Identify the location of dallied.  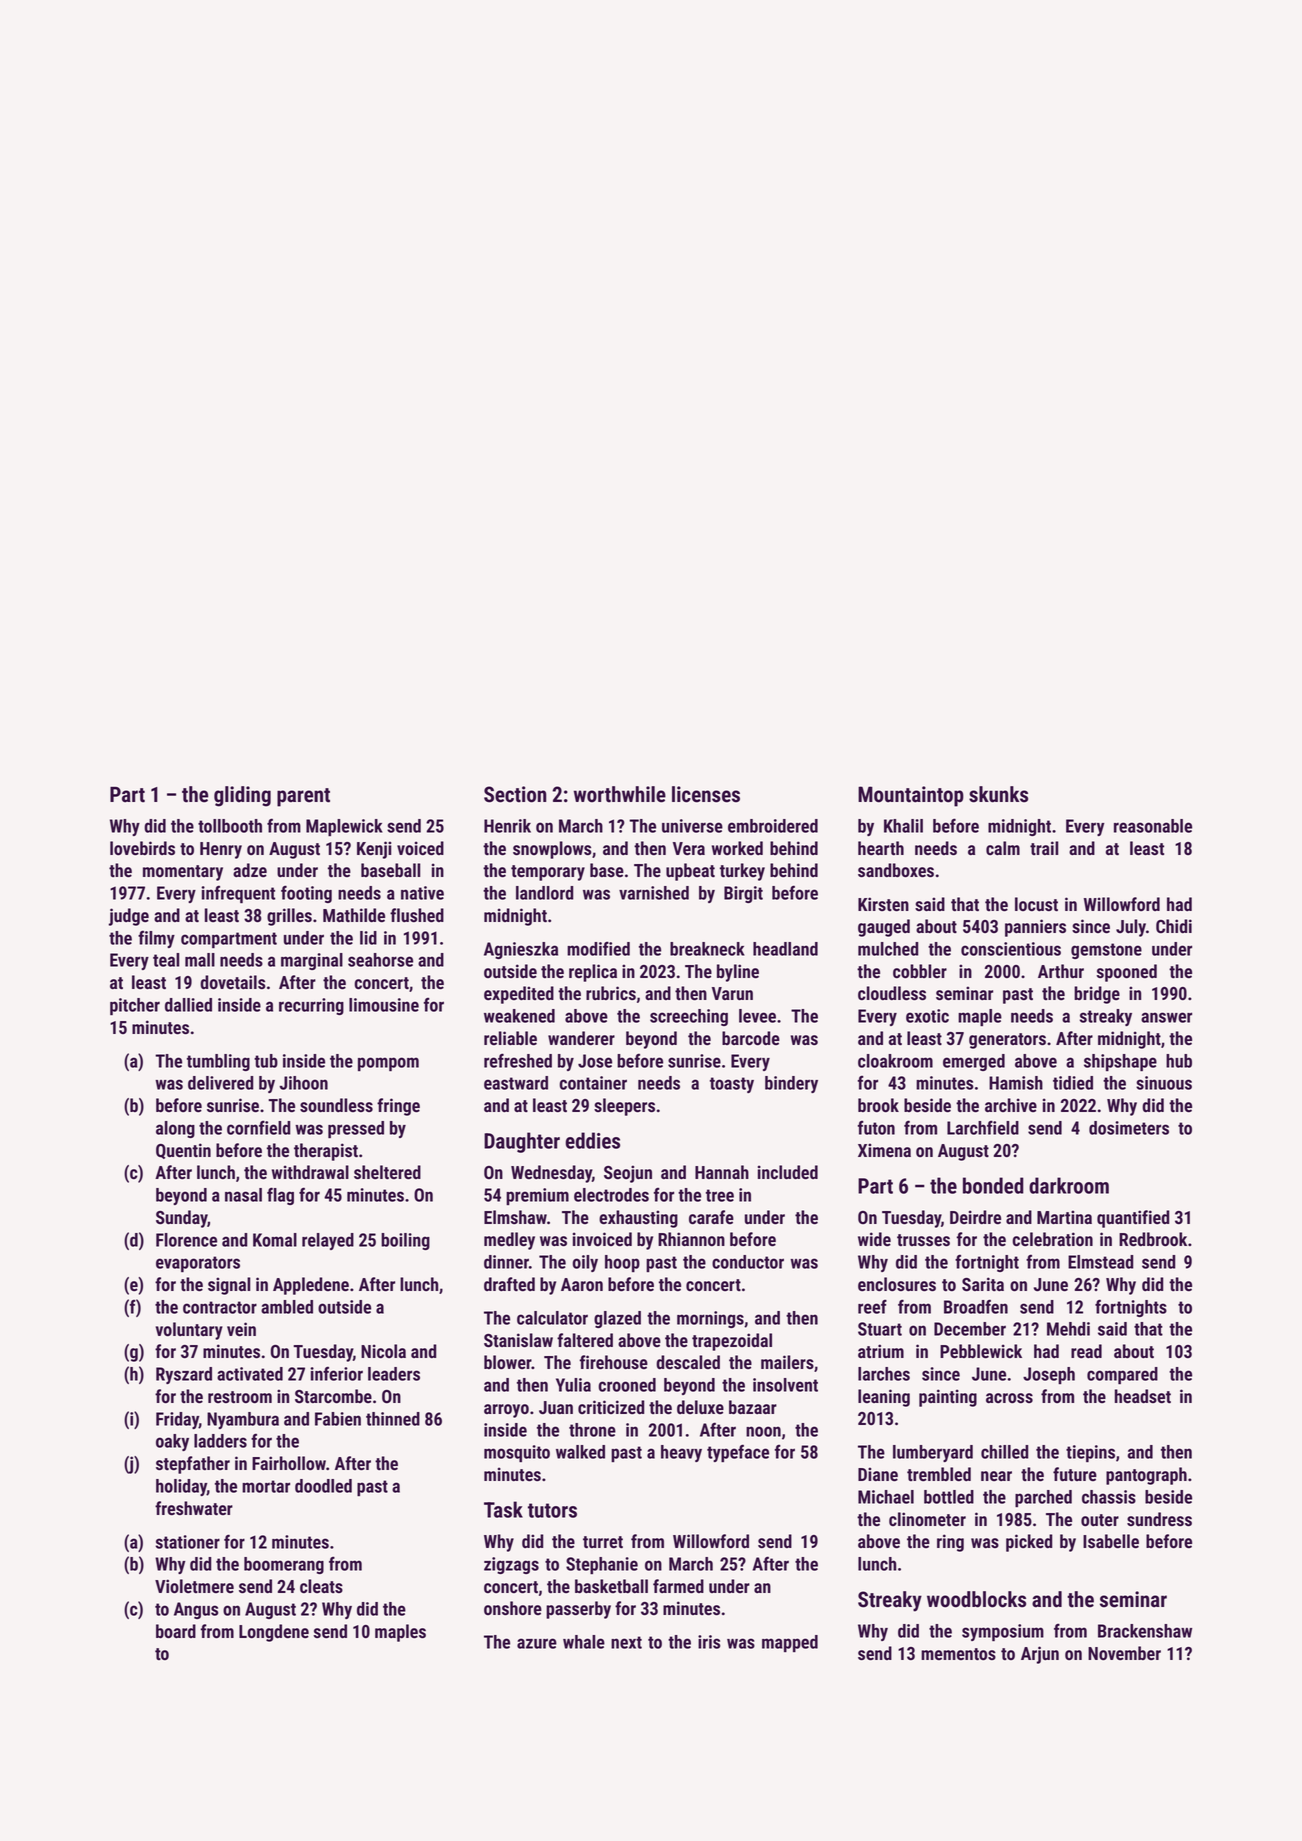
(188, 1005).
